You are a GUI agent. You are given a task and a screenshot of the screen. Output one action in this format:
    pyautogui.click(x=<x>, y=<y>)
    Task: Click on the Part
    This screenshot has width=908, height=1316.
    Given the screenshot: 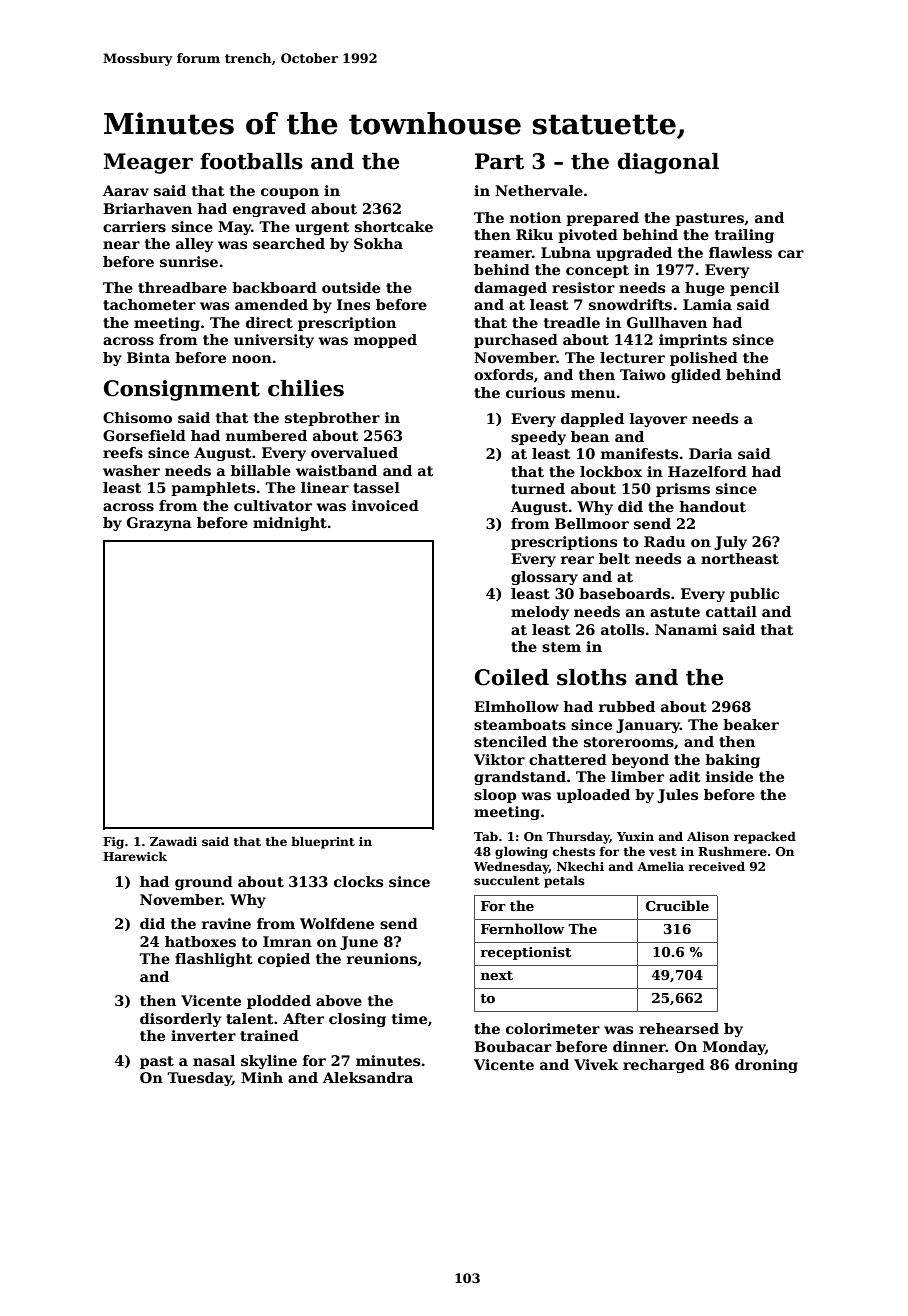 What is the action you would take?
    pyautogui.click(x=499, y=161)
